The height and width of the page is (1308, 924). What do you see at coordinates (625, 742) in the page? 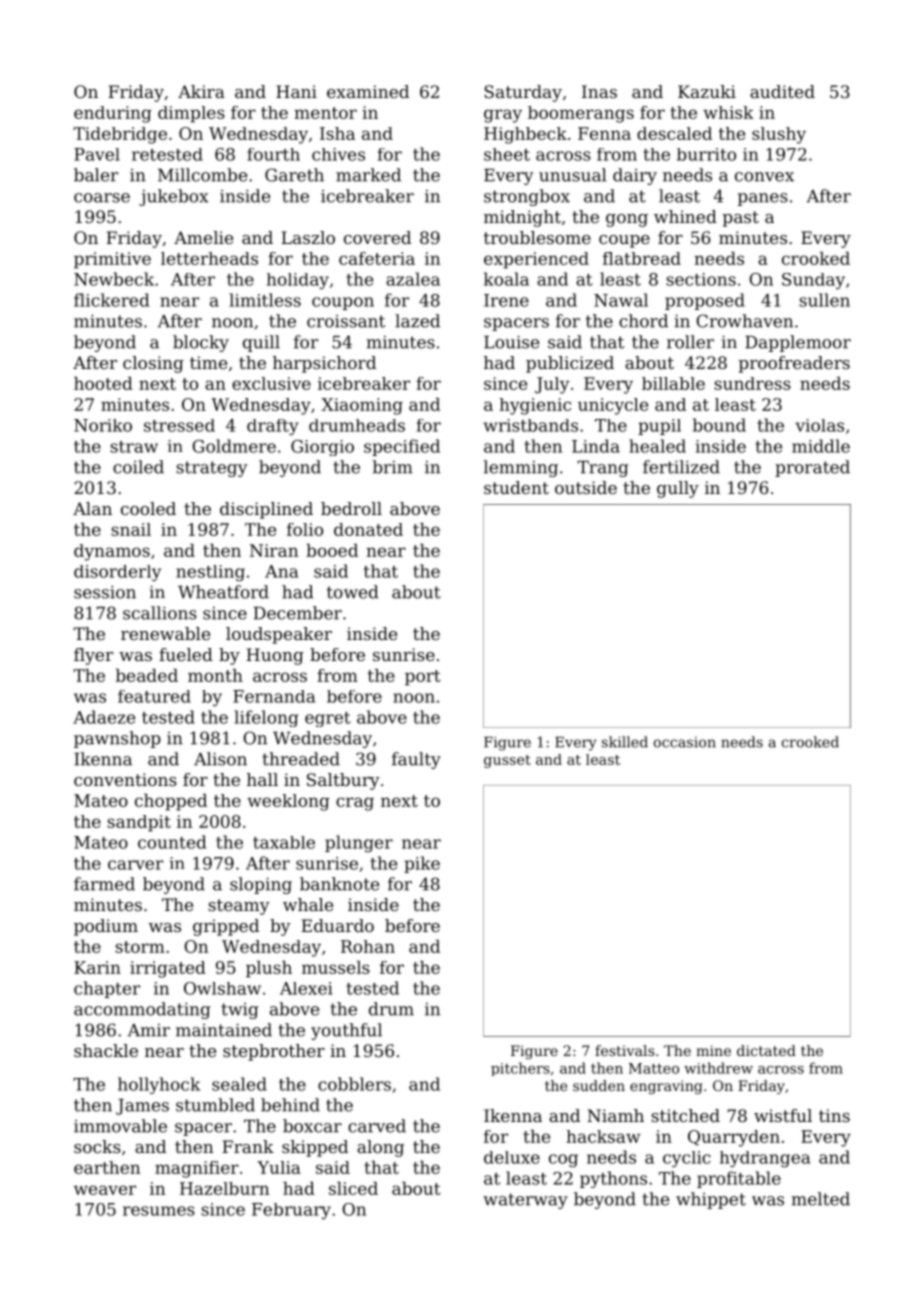
I see `skilled` at bounding box center [625, 742].
